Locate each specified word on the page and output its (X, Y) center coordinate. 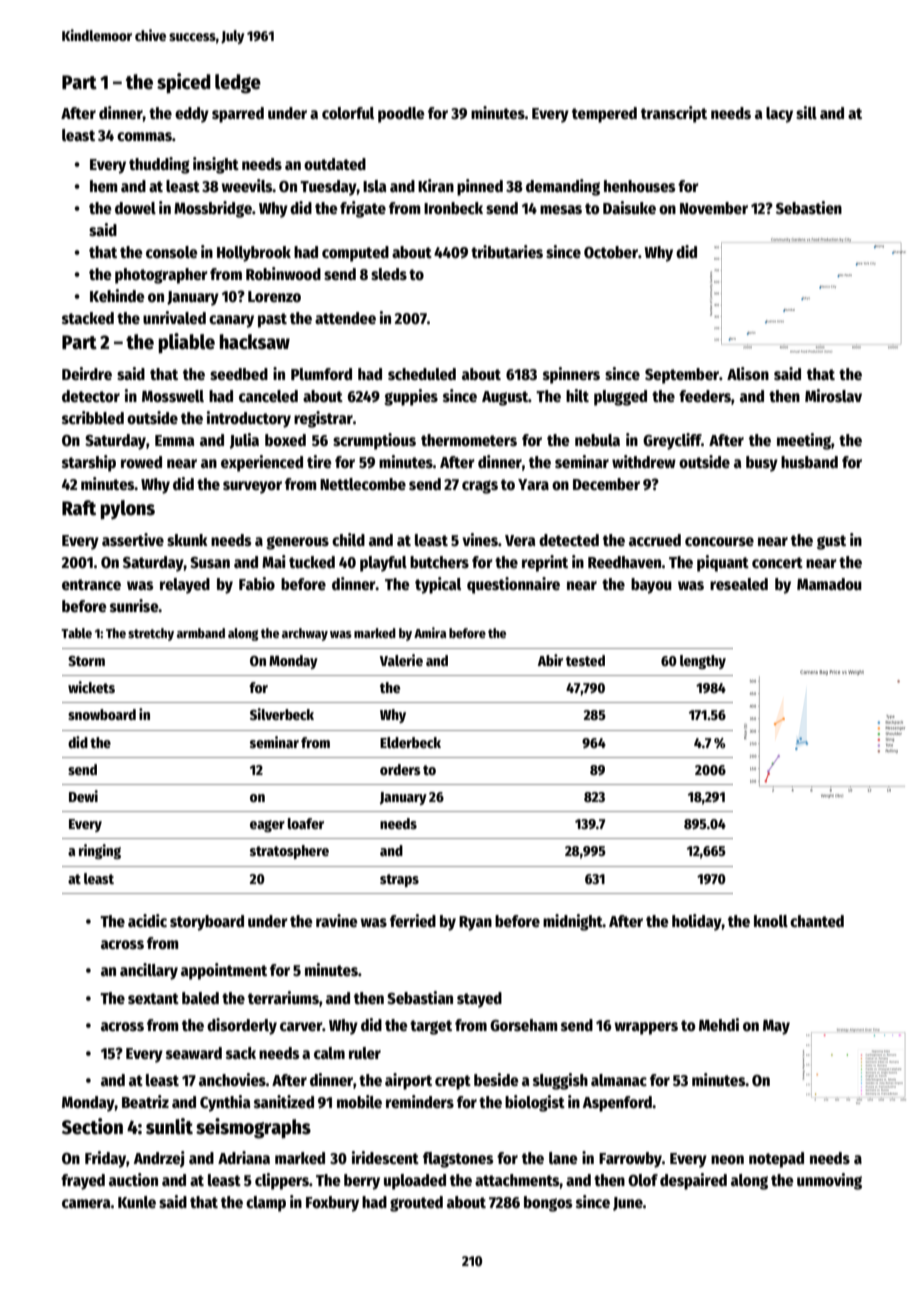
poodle (401, 115)
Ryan (475, 923)
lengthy (703, 662)
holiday (697, 922)
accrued (655, 540)
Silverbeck (282, 714)
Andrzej (159, 1159)
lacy (779, 115)
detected (569, 540)
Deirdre (87, 373)
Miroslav (833, 395)
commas (144, 136)
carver (301, 1026)
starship (89, 463)
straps (399, 880)
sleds (389, 274)
